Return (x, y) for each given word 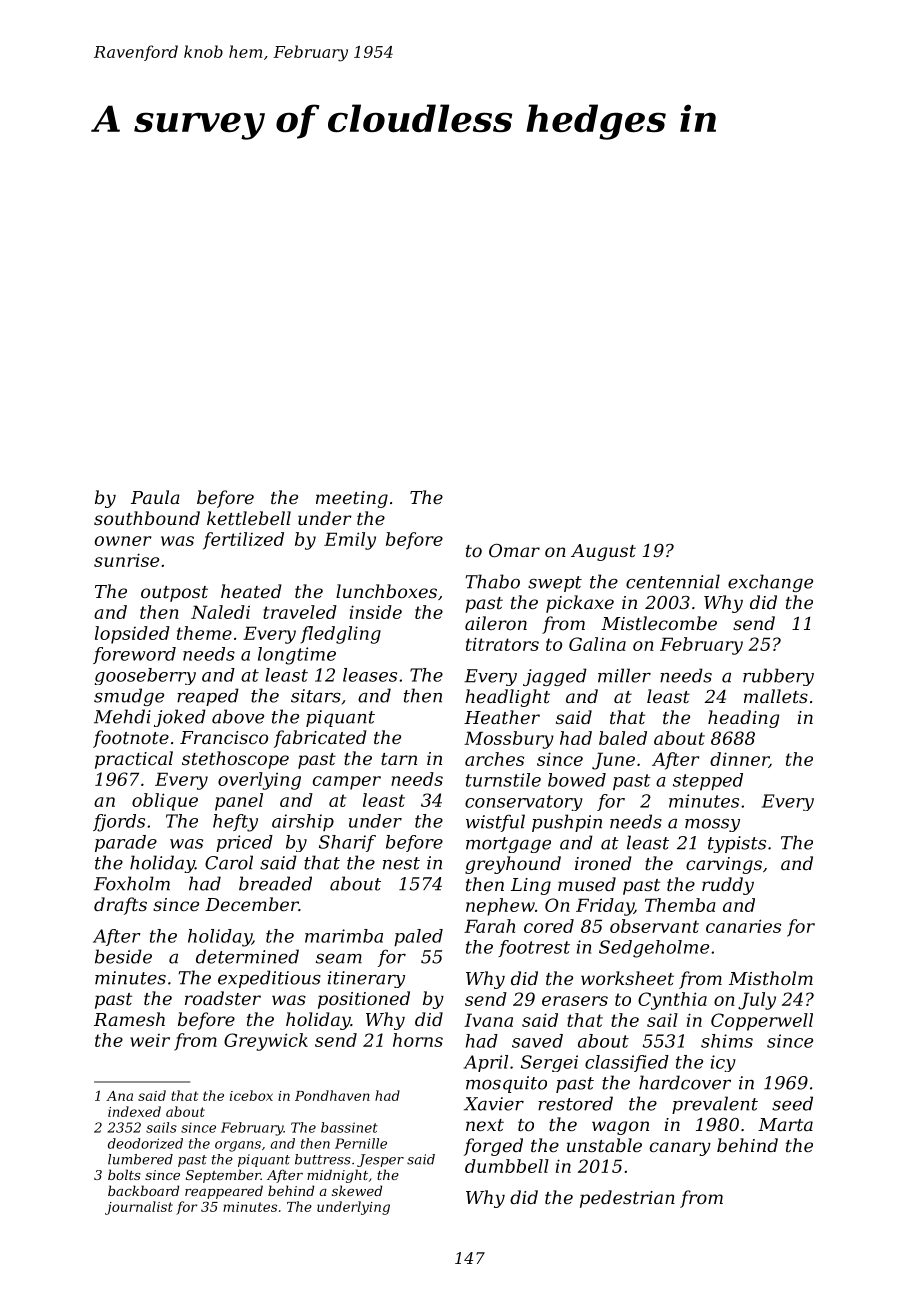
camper (347, 783)
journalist (139, 1208)
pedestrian (627, 1199)
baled (623, 738)
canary (680, 1149)
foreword (134, 655)
